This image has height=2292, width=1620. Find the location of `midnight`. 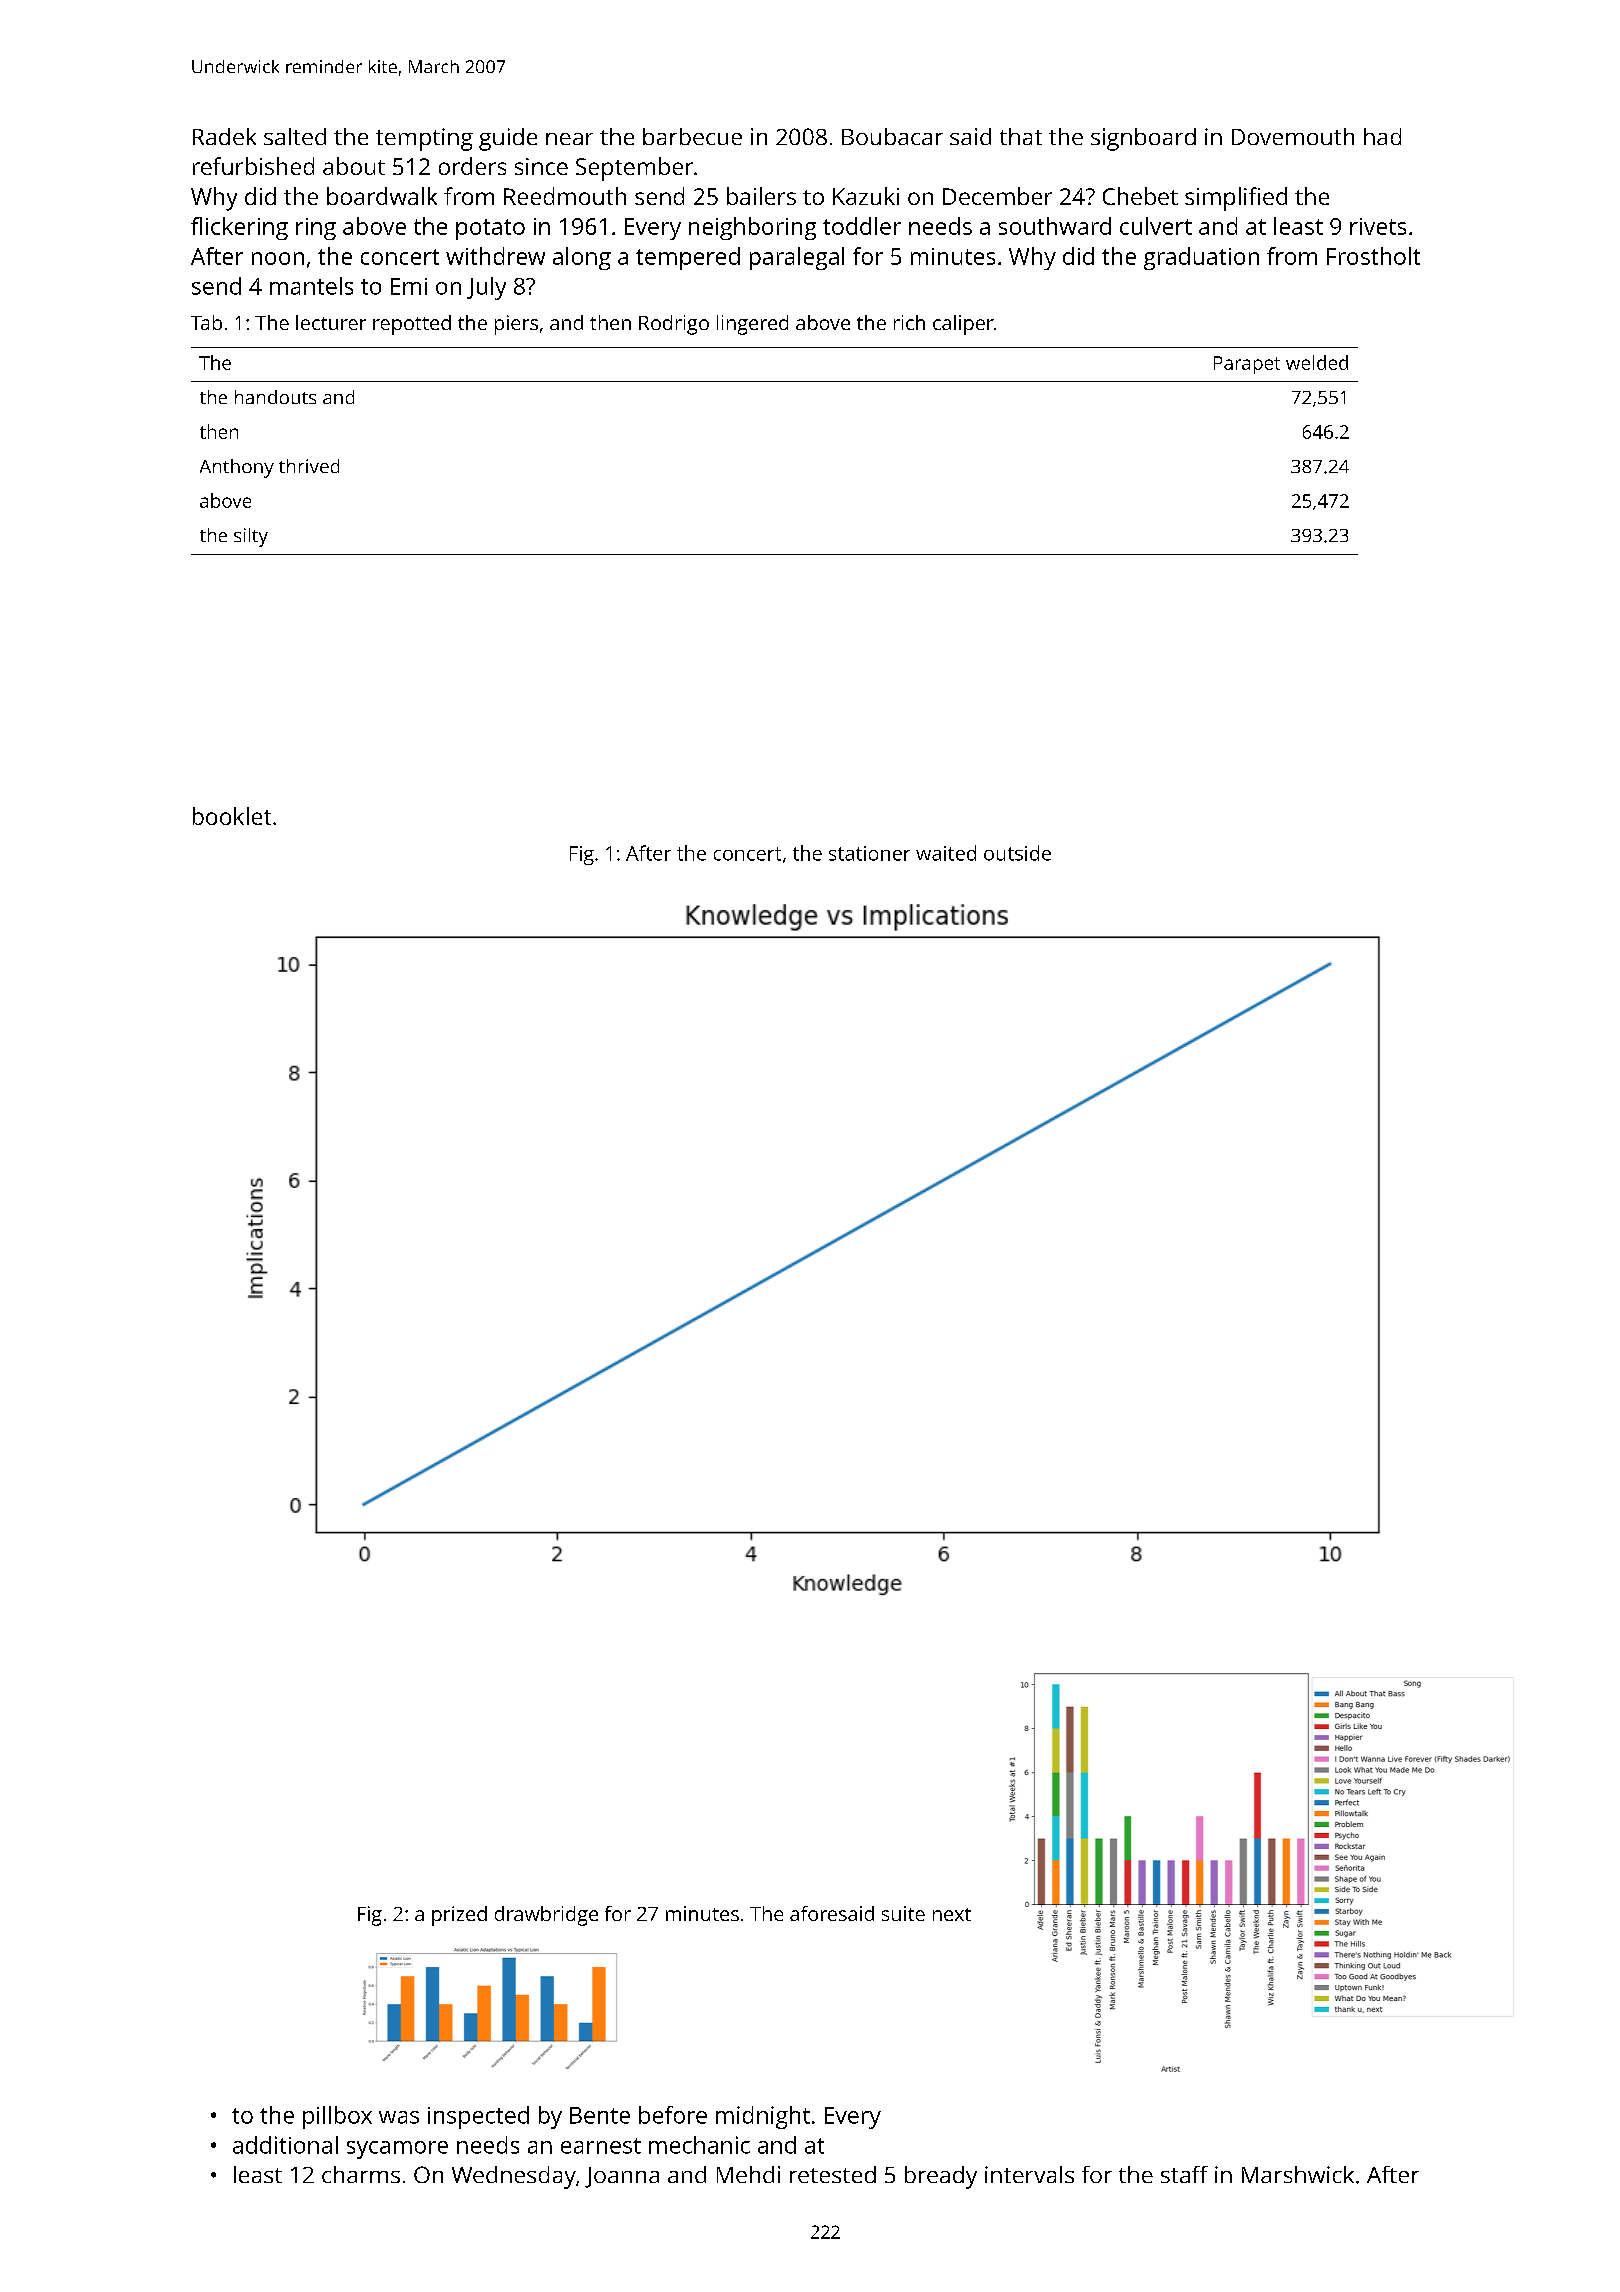

midnight is located at coordinates (763, 2117).
